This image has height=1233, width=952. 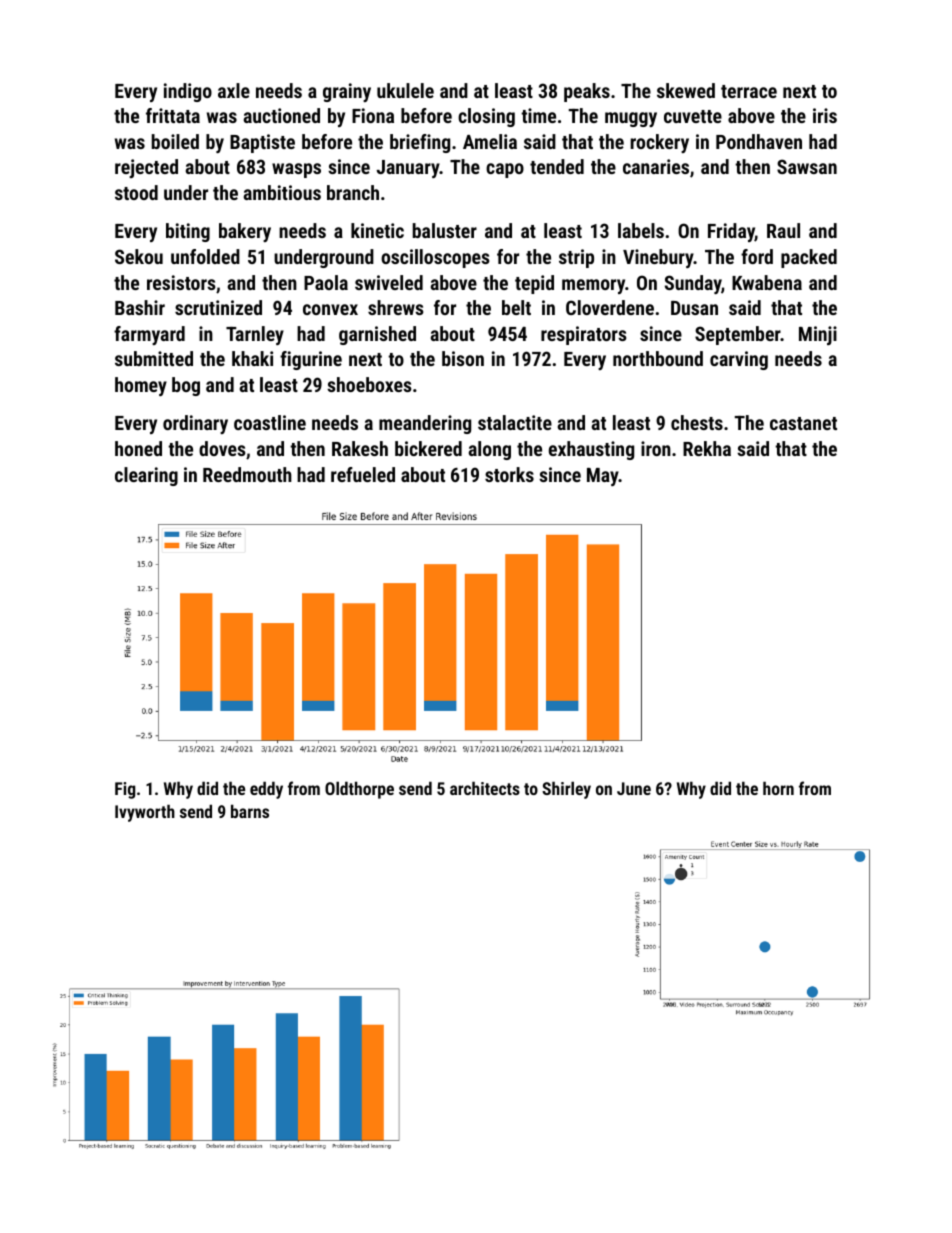 What do you see at coordinates (485, 788) in the image?
I see `architects` at bounding box center [485, 788].
